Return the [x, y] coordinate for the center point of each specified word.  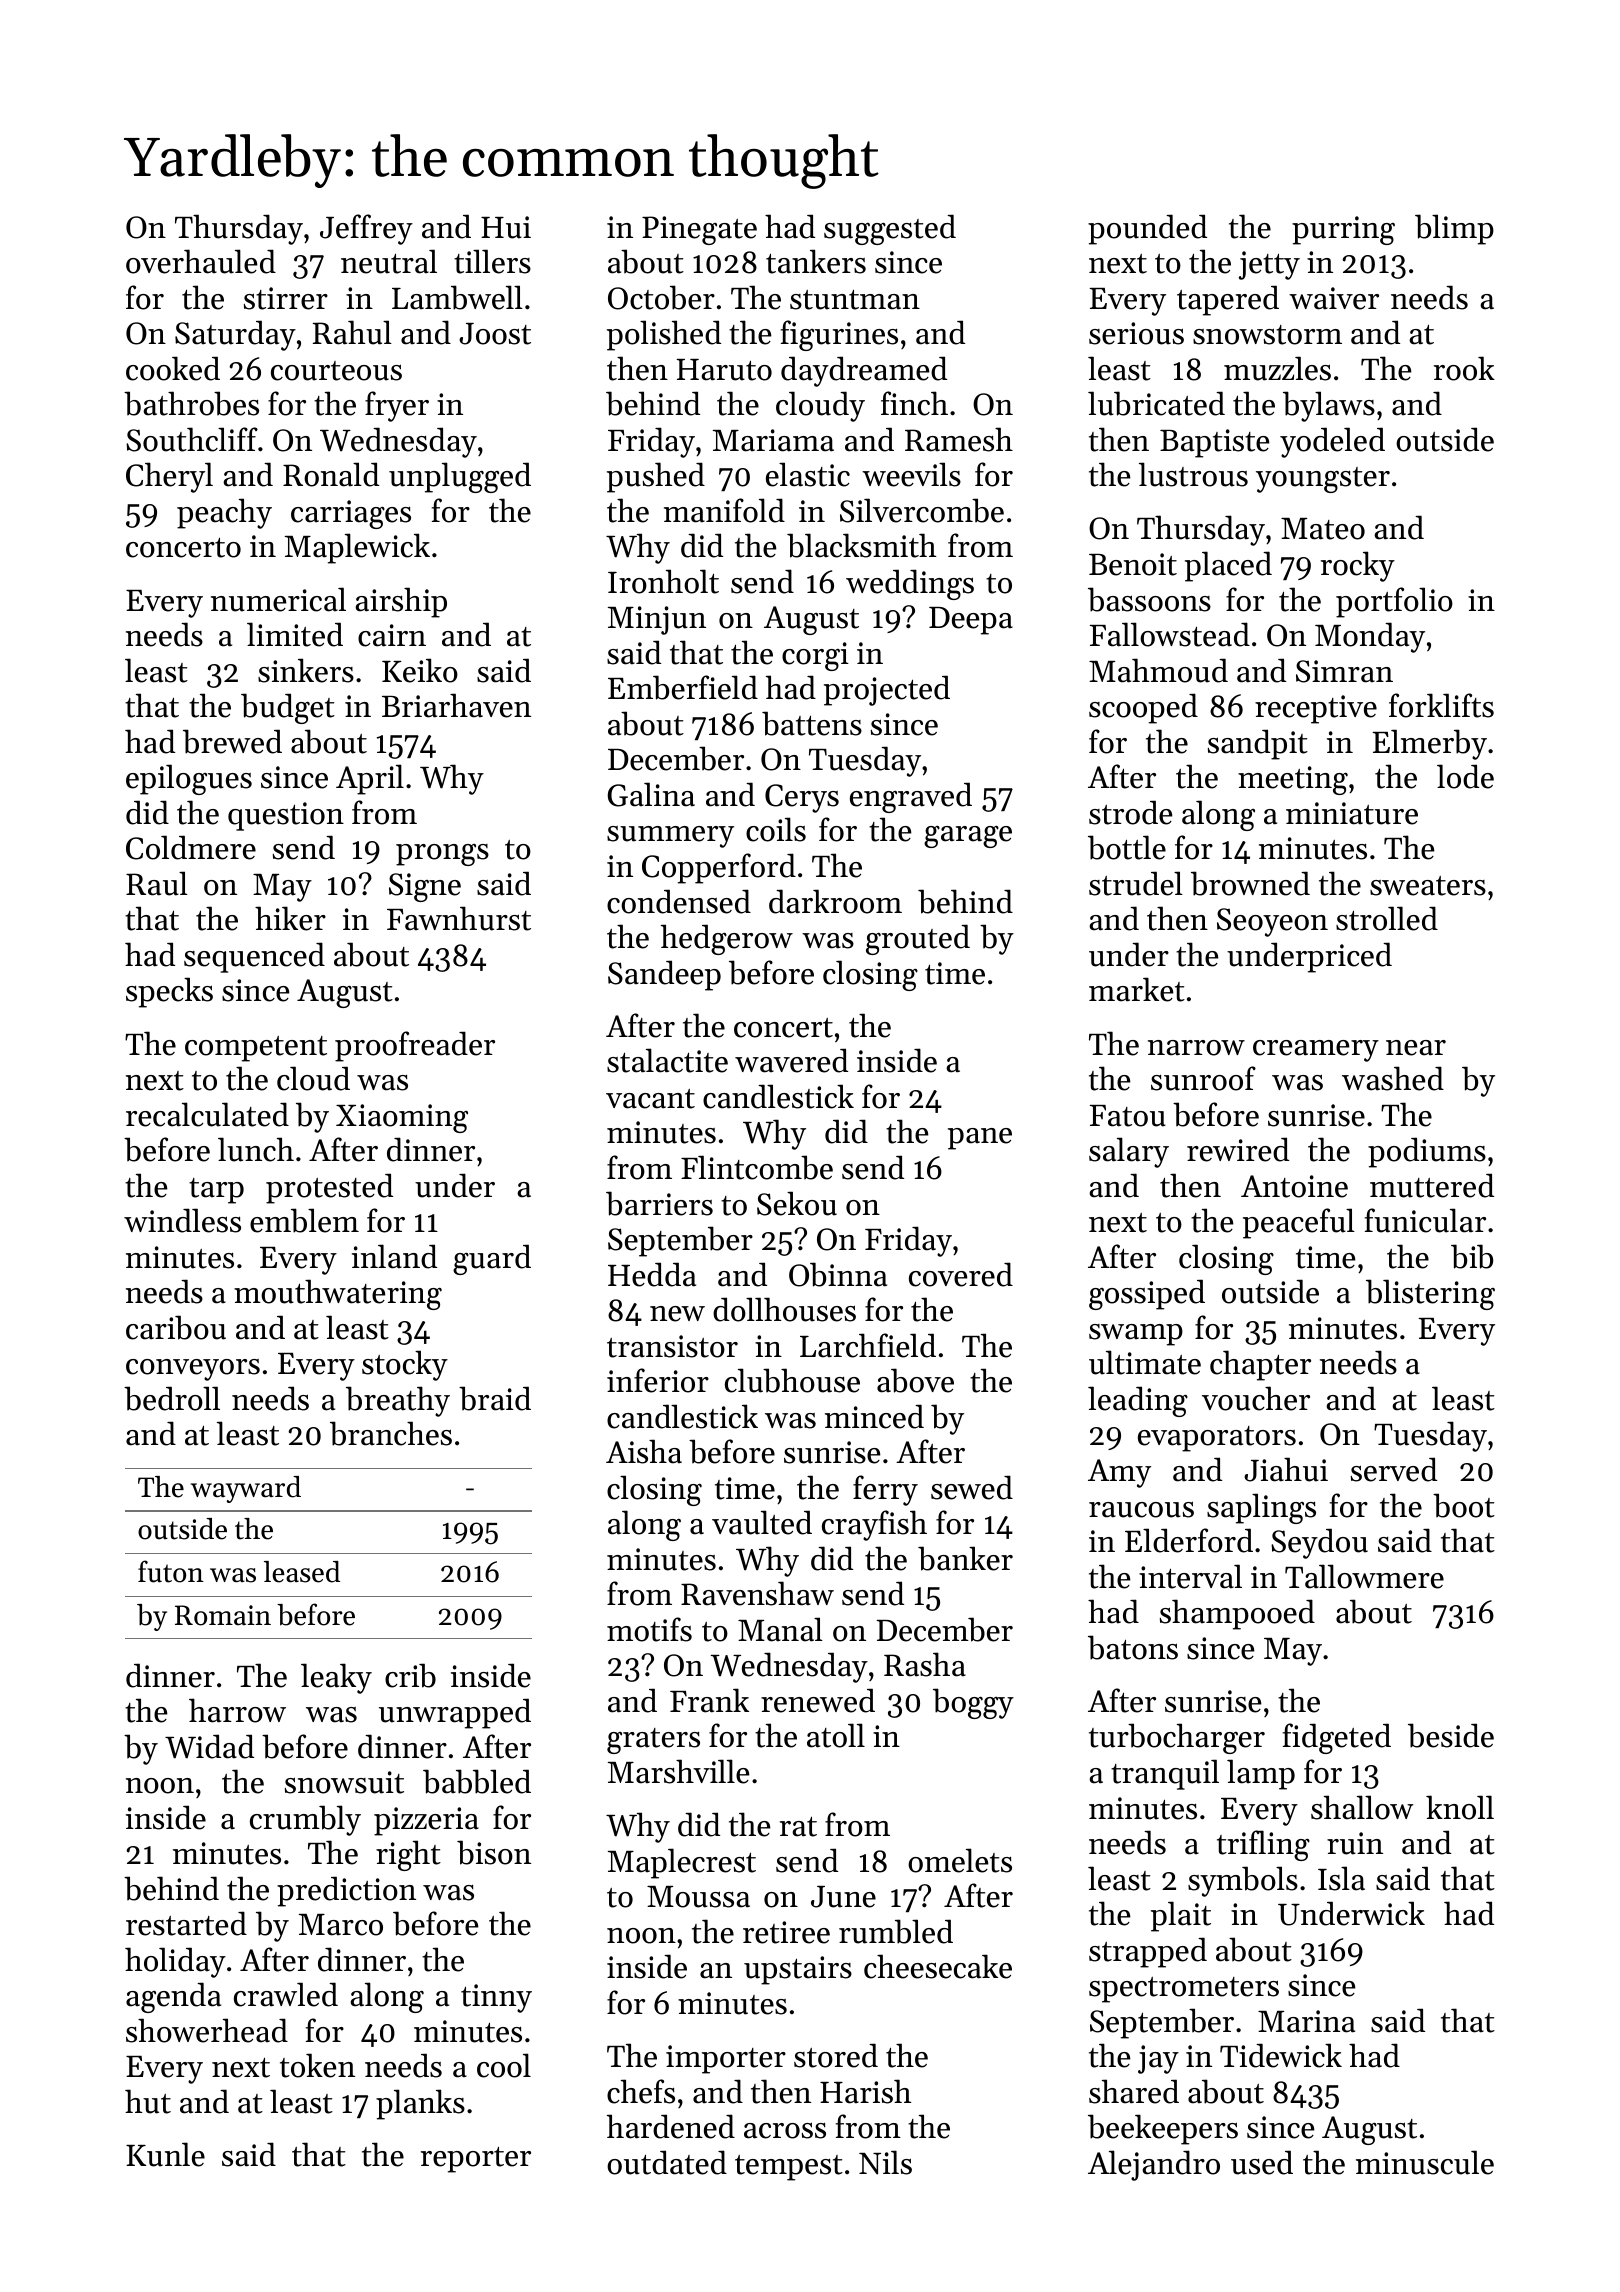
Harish [865, 2091]
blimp [1454, 229]
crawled [286, 1994]
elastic [808, 474]
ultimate [1145, 1362]
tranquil [1165, 1774]
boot [1464, 1505]
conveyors [193, 1370]
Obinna [838, 1274]
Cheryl [169, 477]
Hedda [652, 1274]
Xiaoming [402, 1118]
